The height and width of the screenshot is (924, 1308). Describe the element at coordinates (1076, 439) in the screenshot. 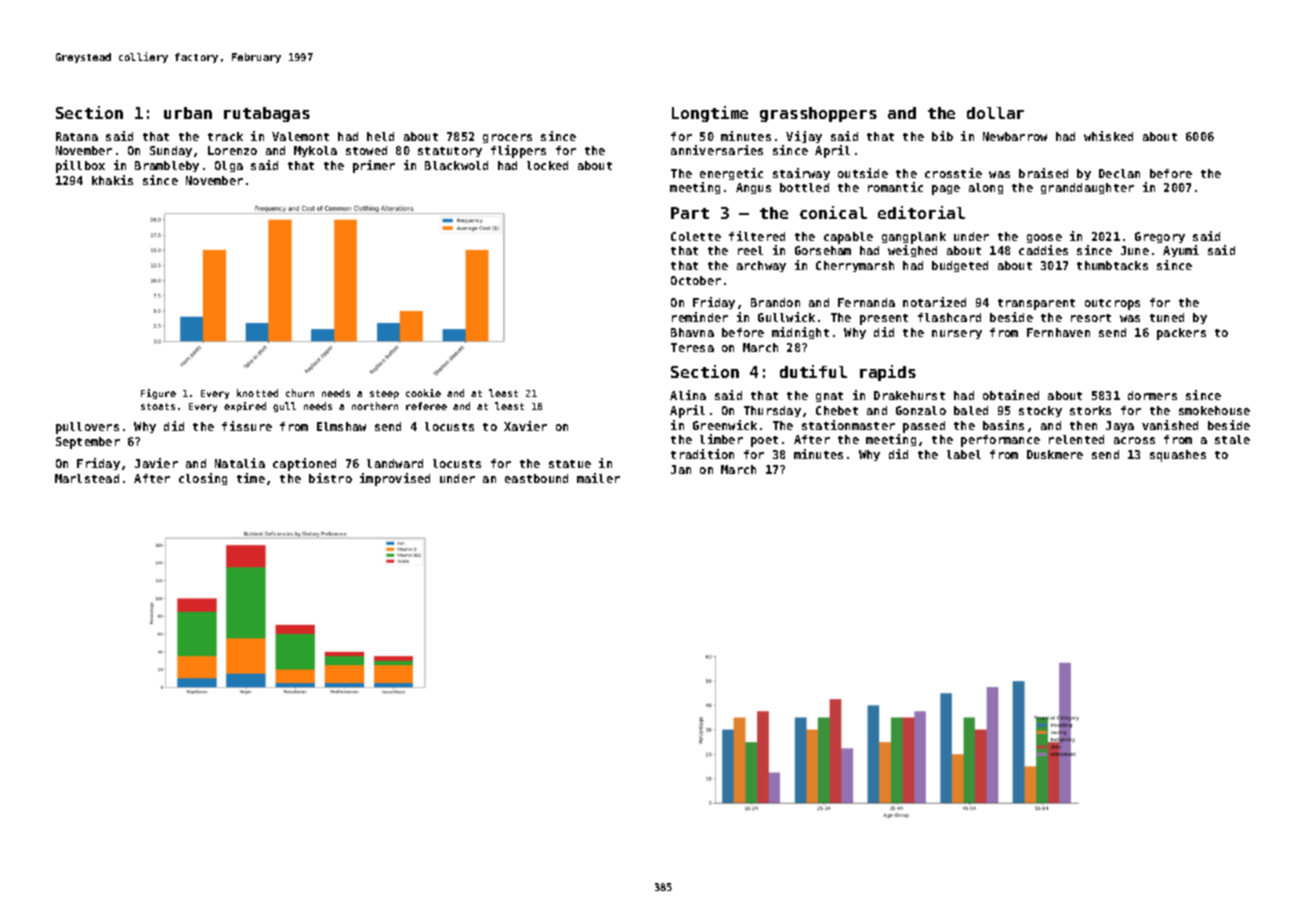

I see `relented` at that location.
